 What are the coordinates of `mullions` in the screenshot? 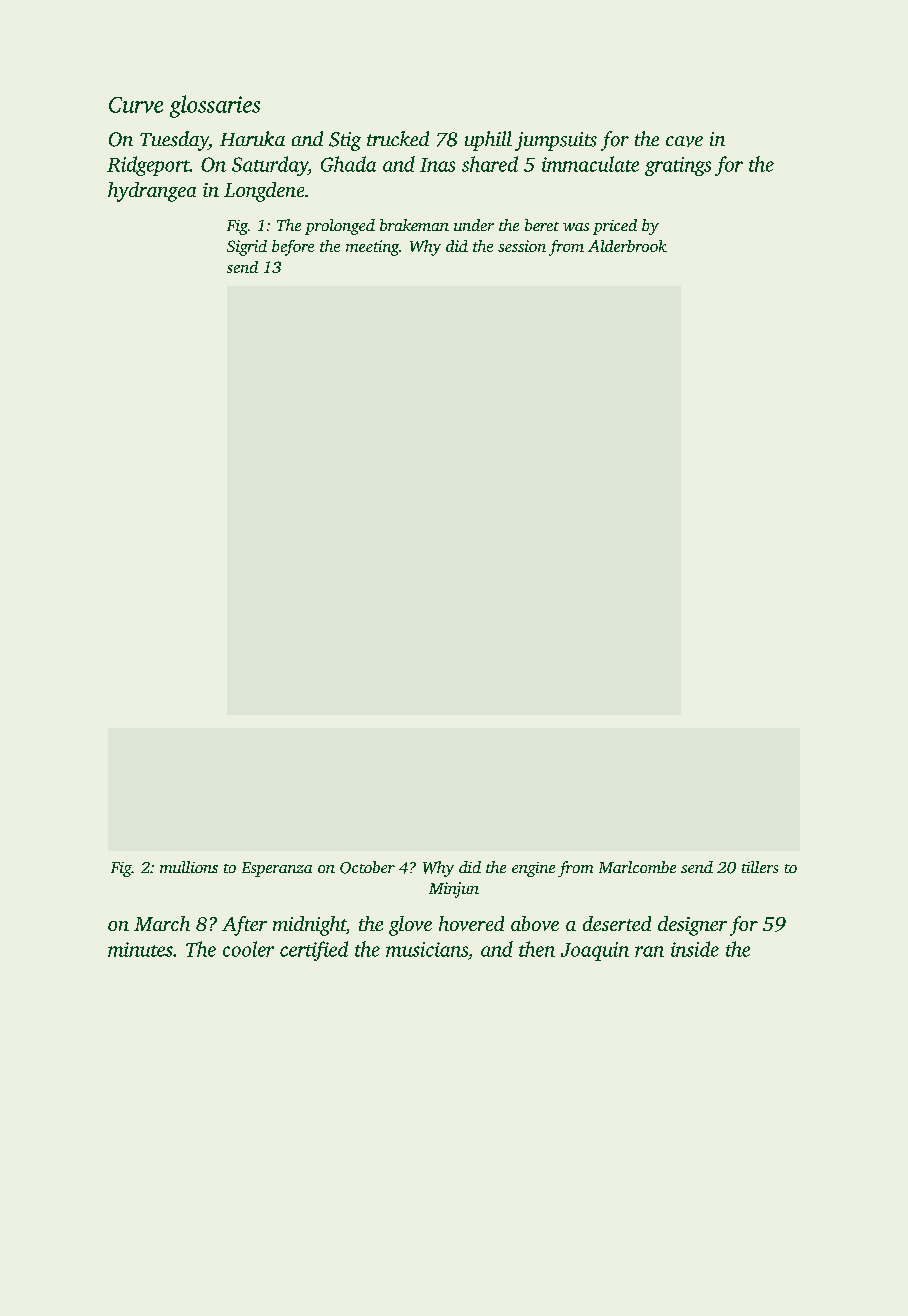 It's located at (189, 867).
